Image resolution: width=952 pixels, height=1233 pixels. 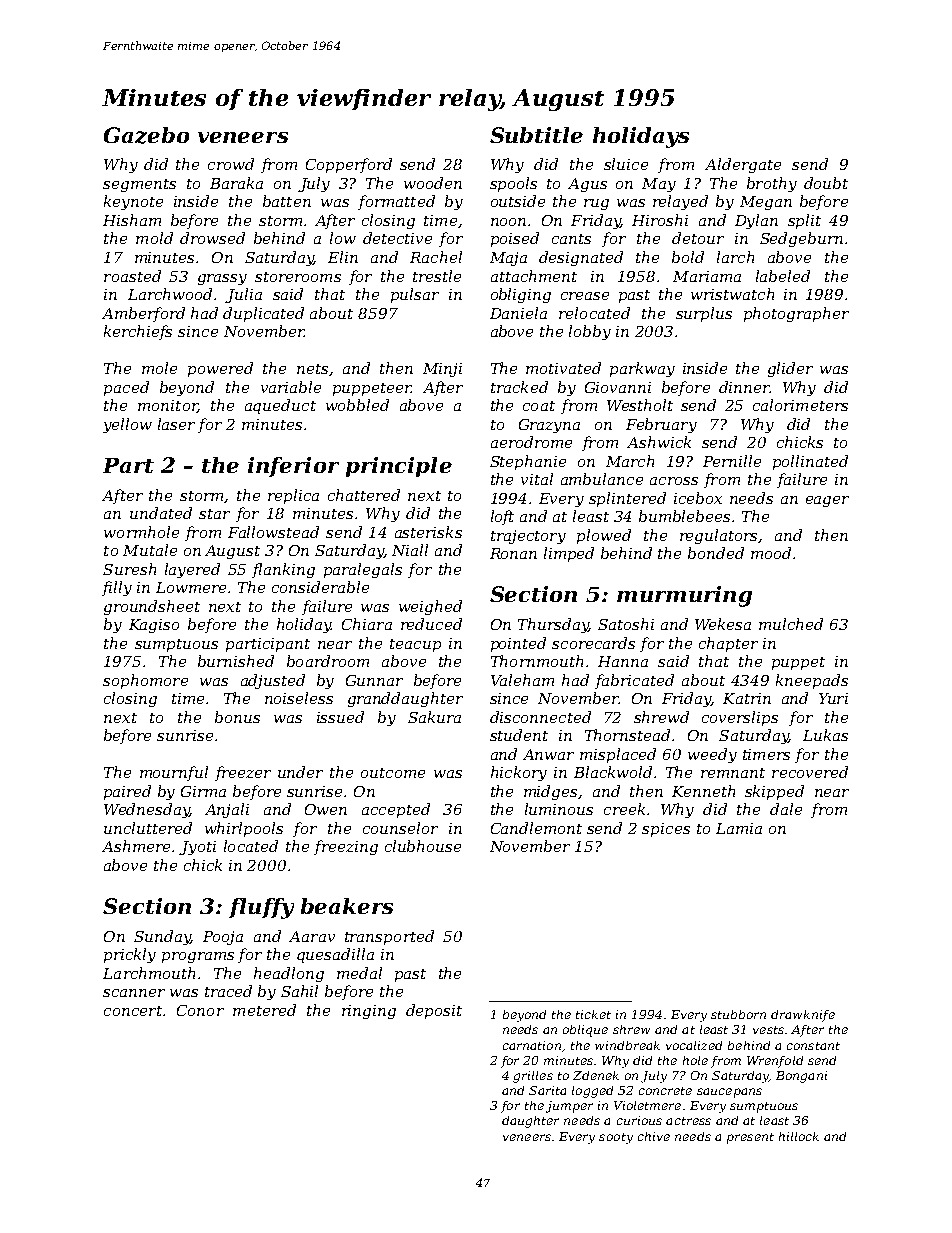 I want to click on luminous, so click(x=559, y=809).
